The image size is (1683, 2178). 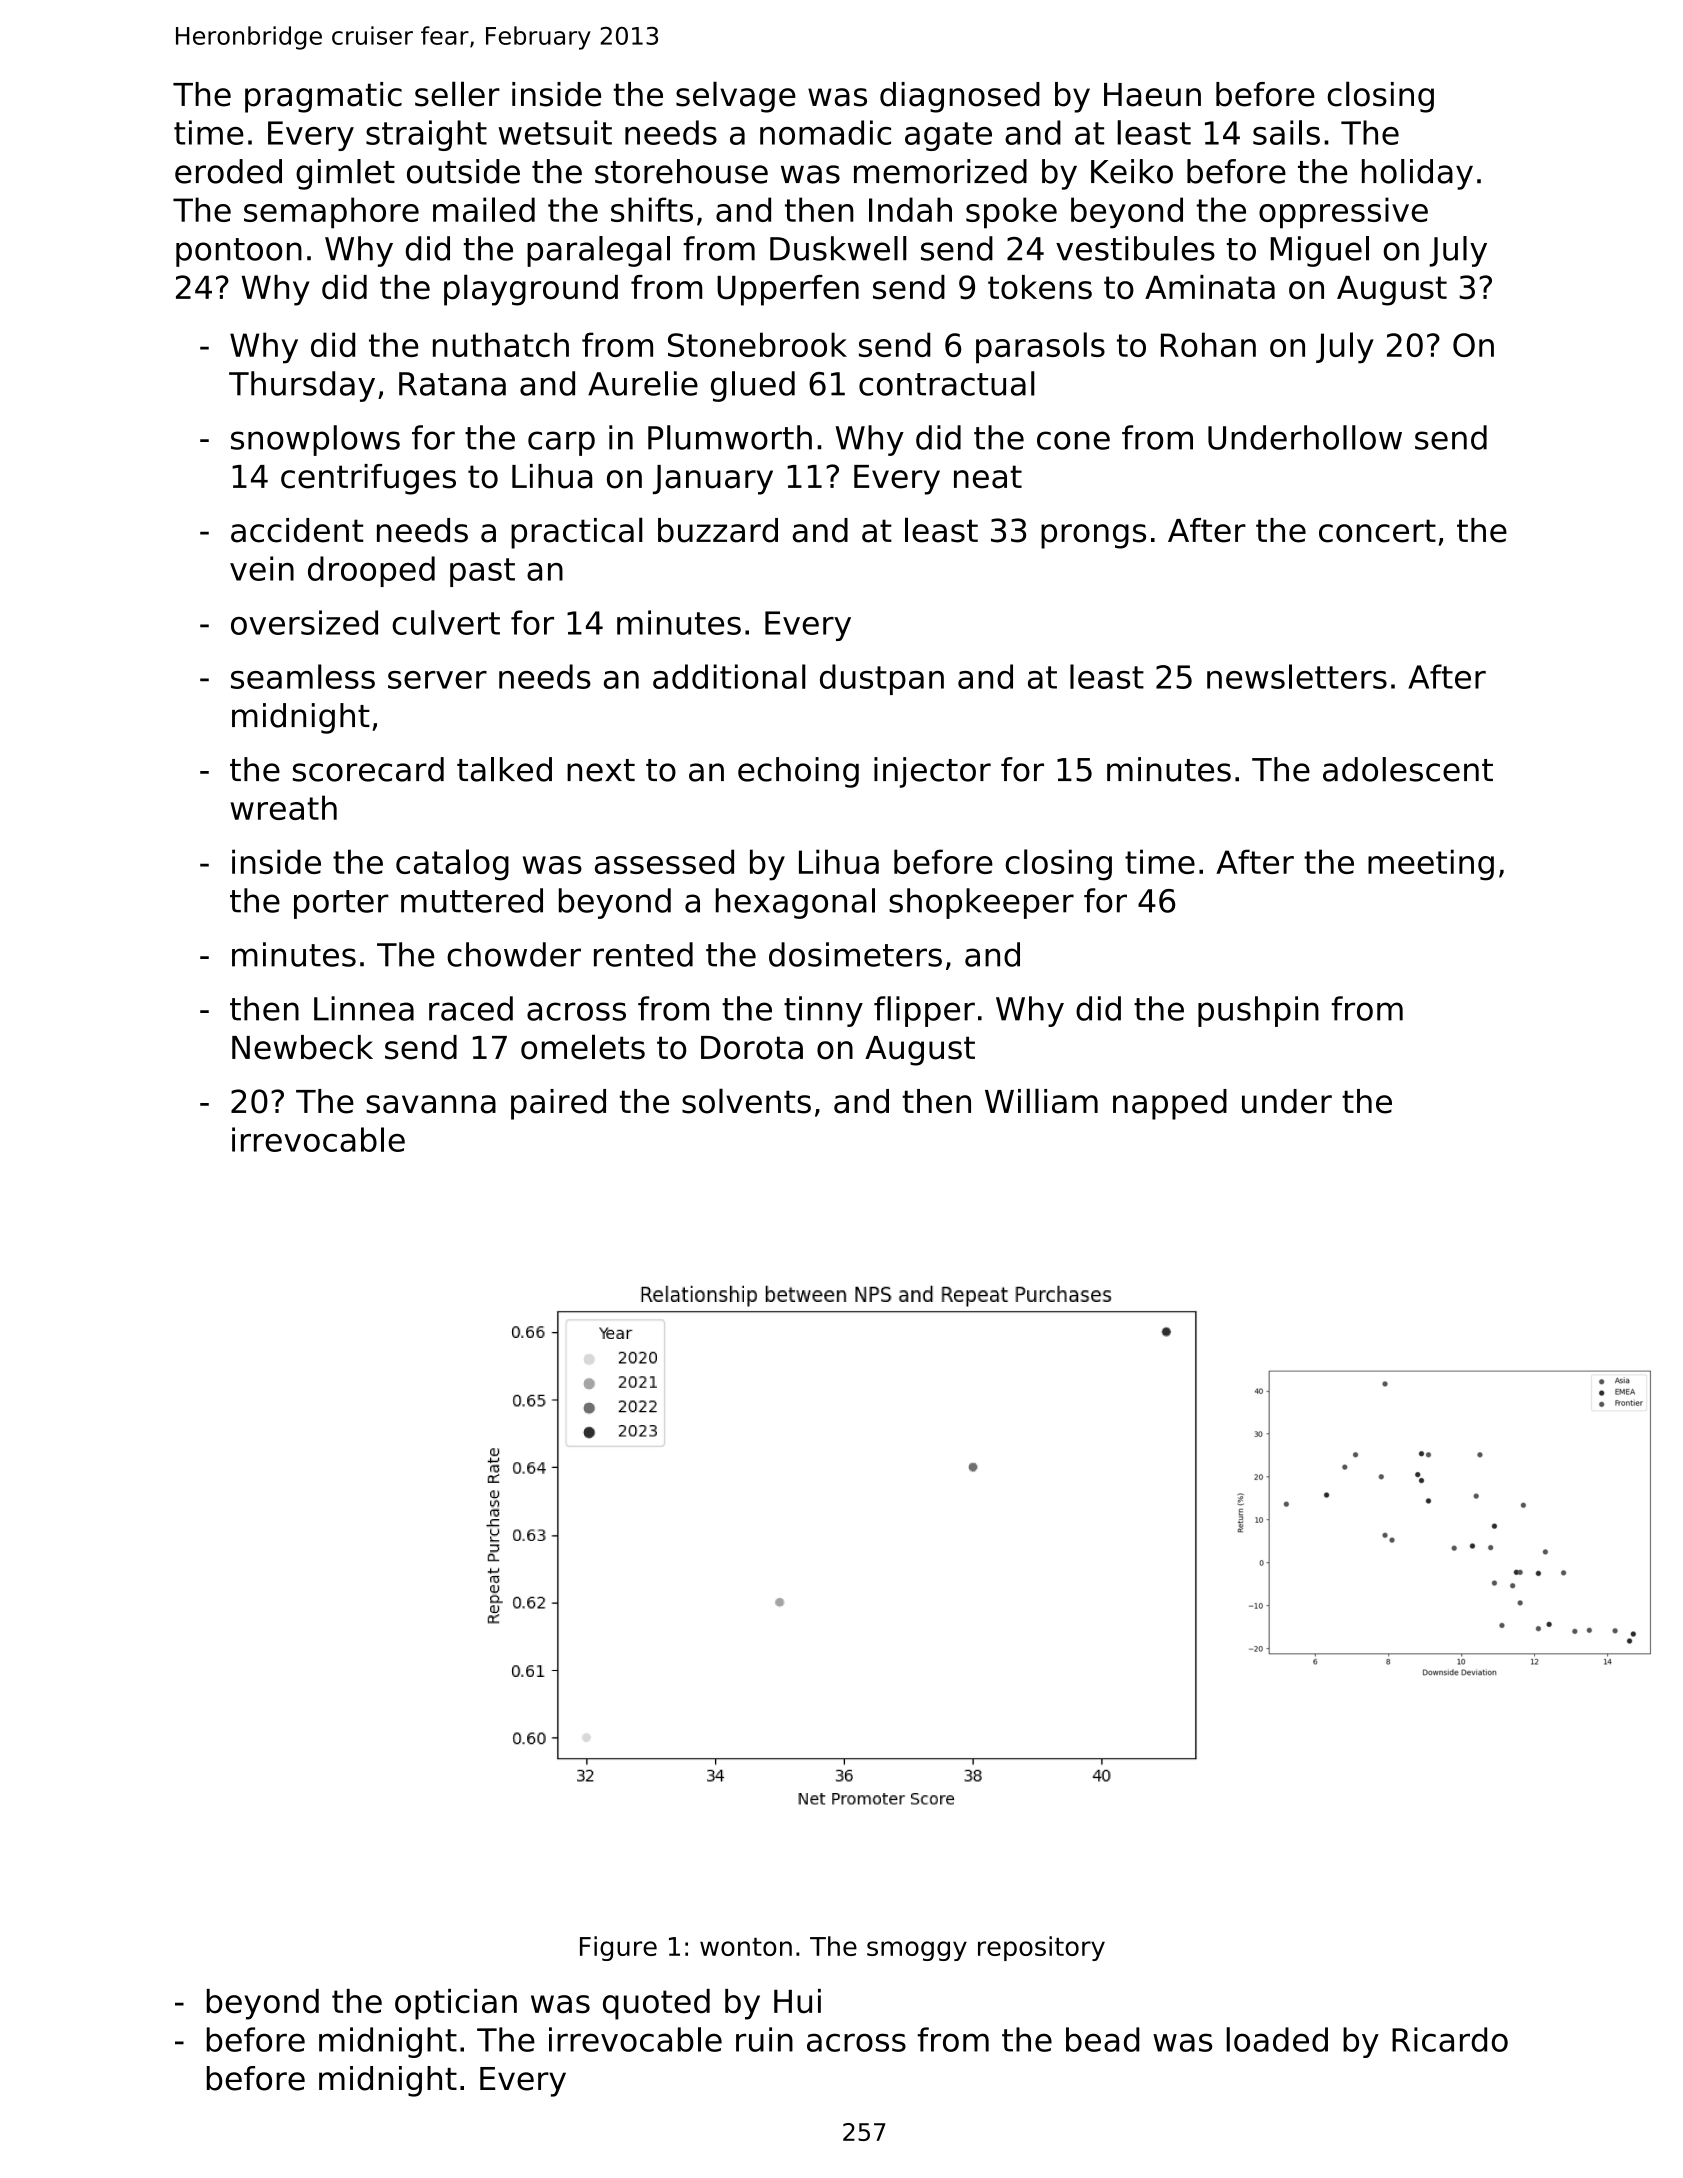 What do you see at coordinates (1408, 769) in the screenshot?
I see `adolescent` at bounding box center [1408, 769].
